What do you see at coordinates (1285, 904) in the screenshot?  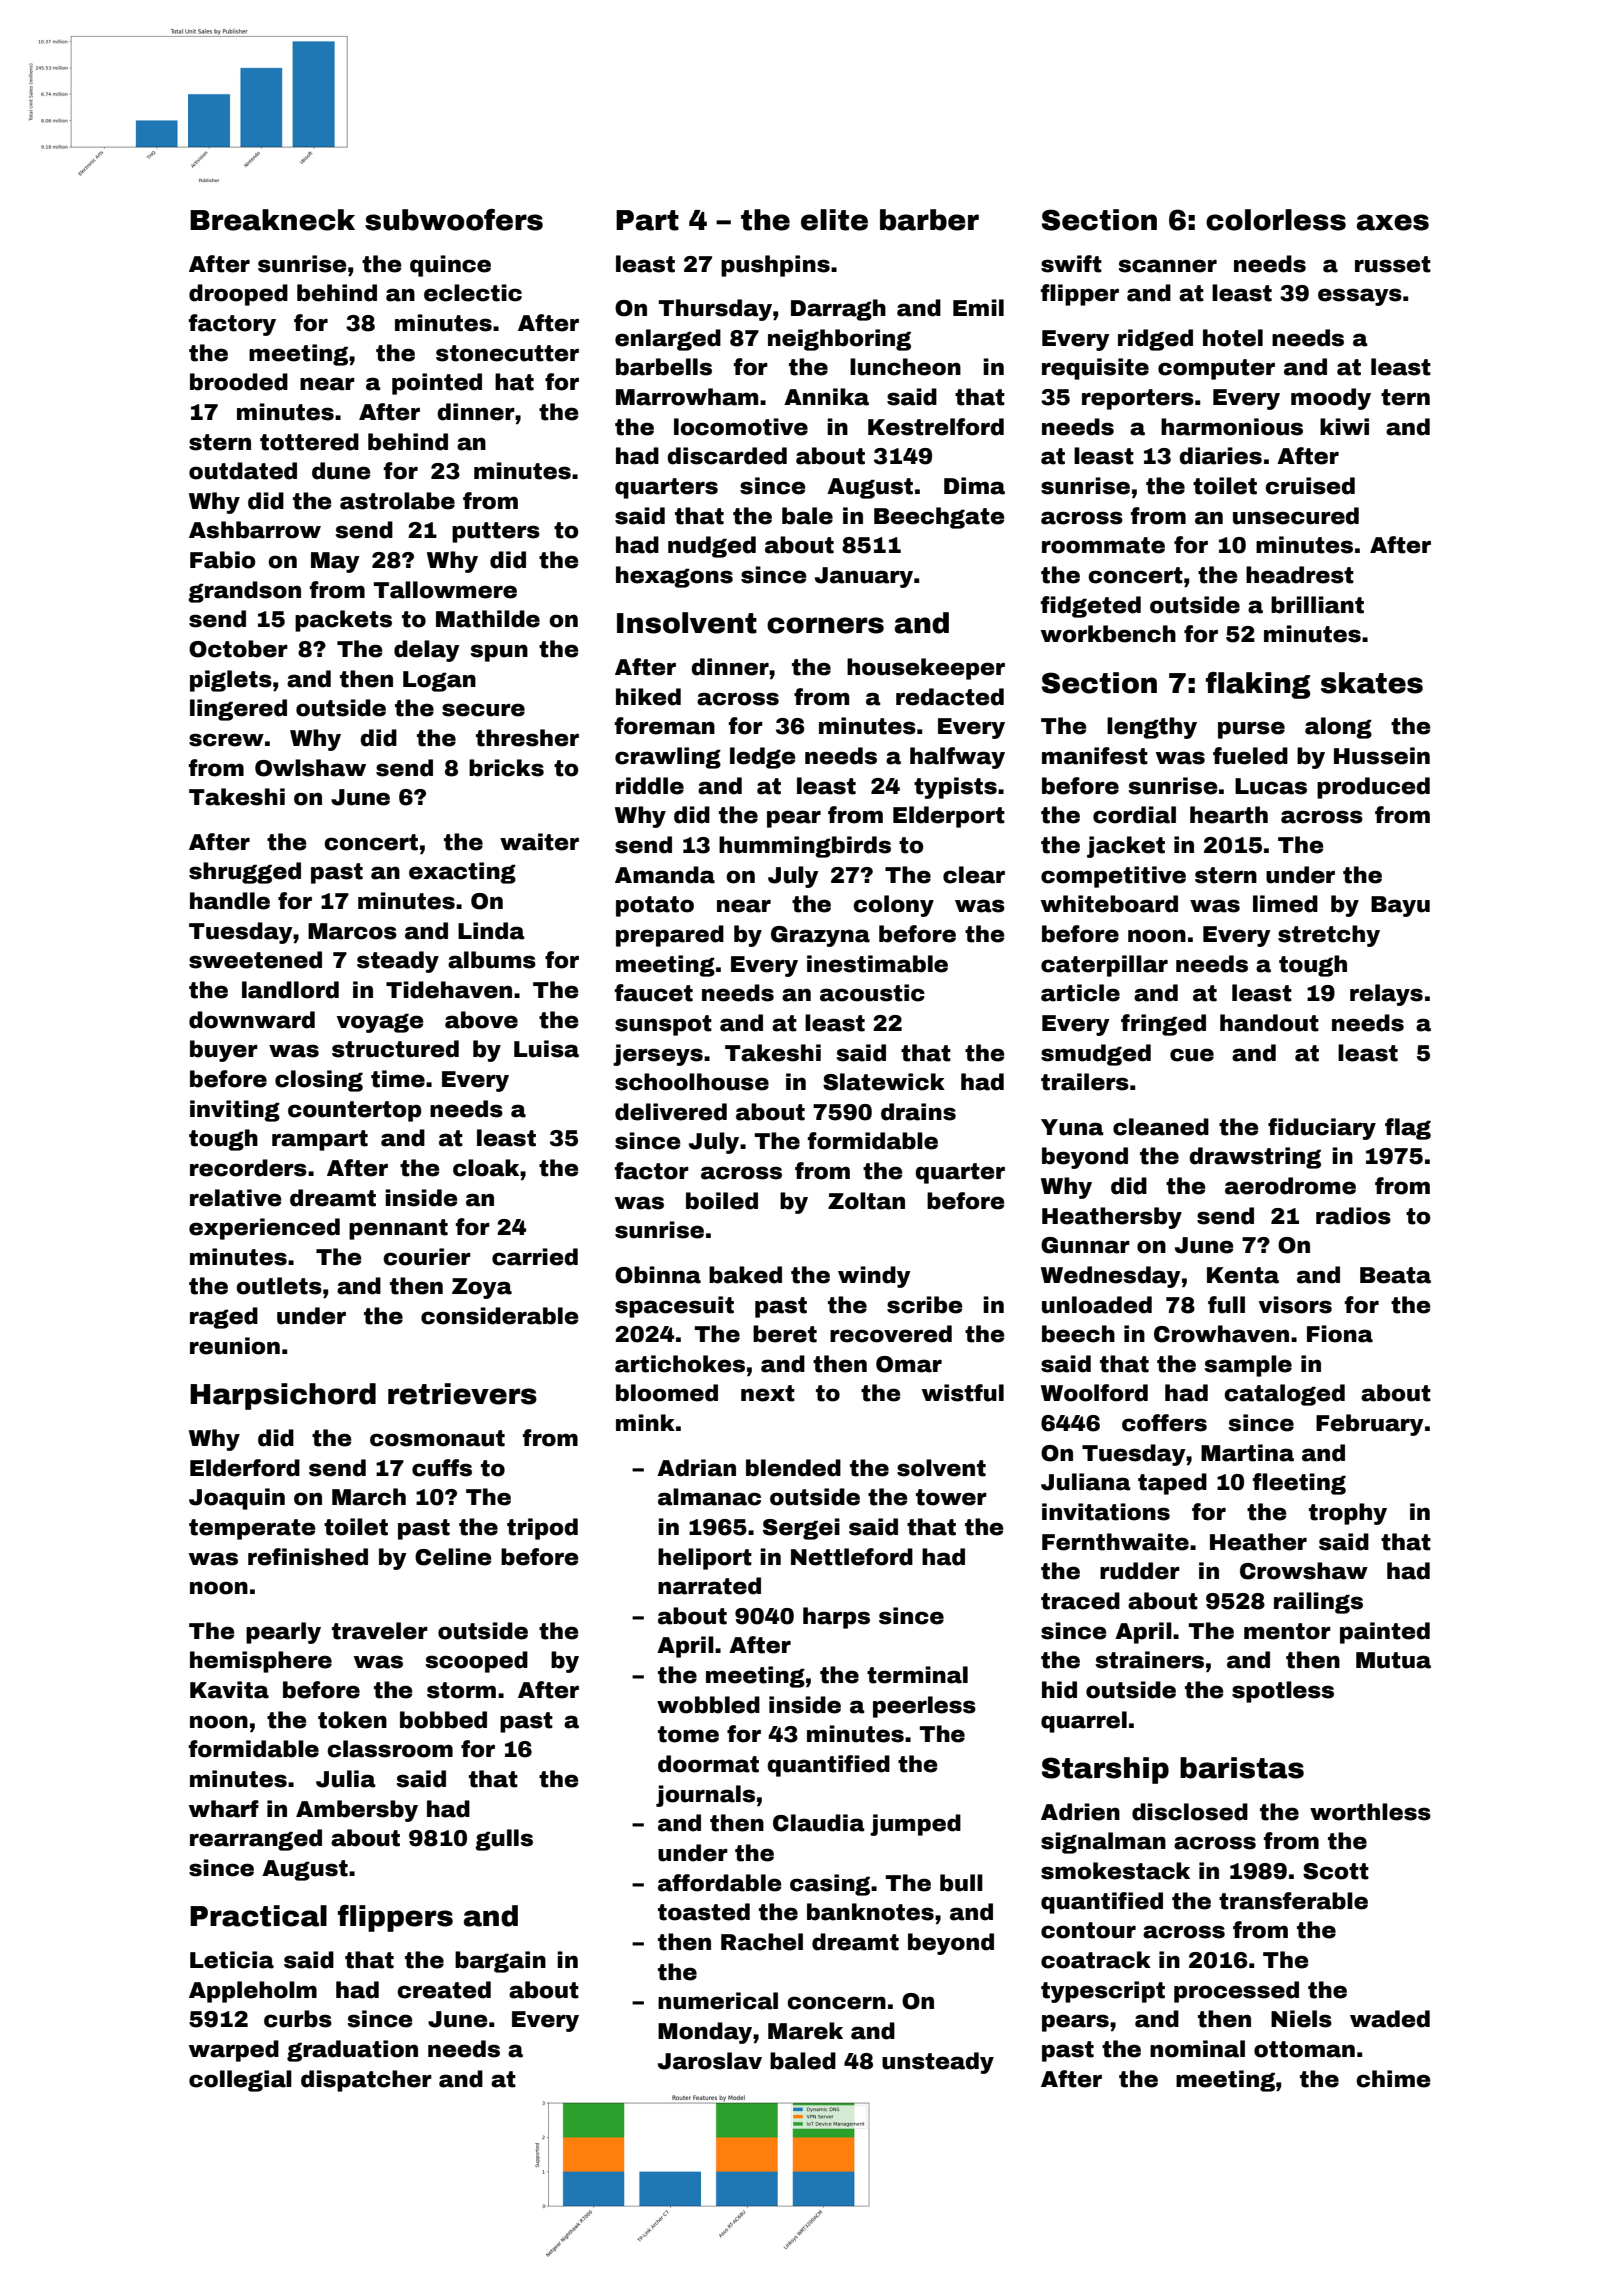 I see `limed` at bounding box center [1285, 904].
